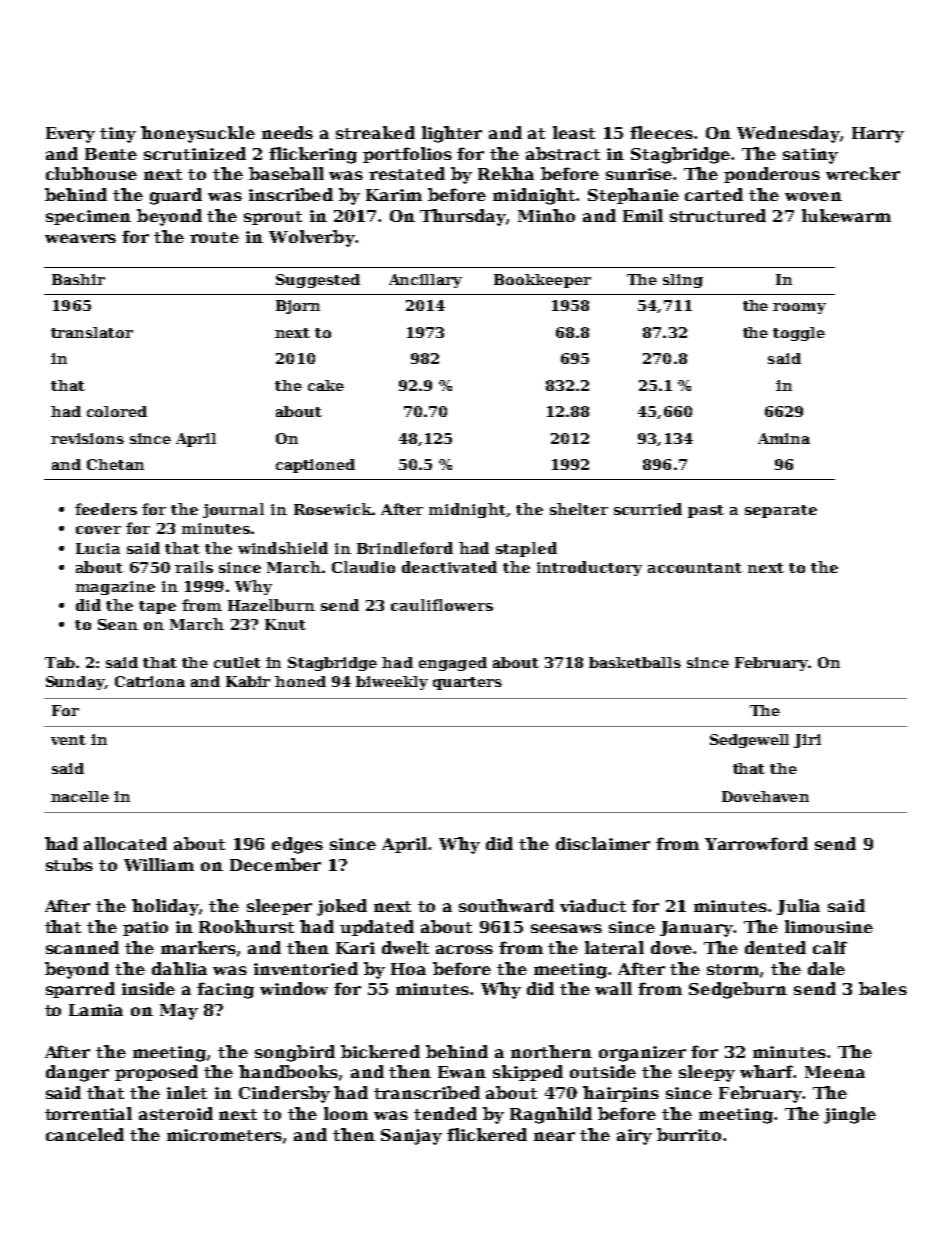 The image size is (952, 1233). What do you see at coordinates (70, 135) in the document?
I see `Every` at bounding box center [70, 135].
